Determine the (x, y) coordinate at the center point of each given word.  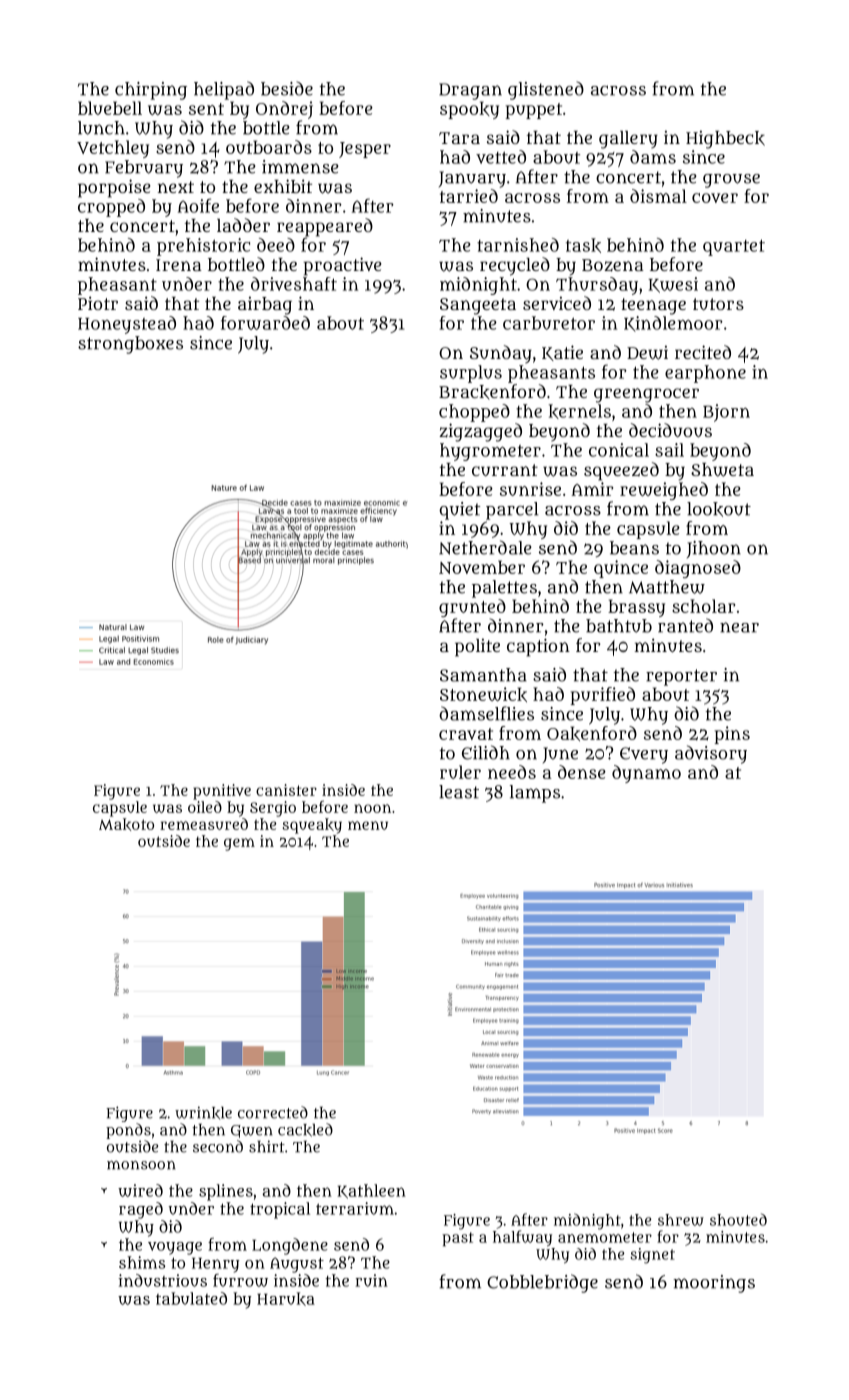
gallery (628, 140)
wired (140, 1190)
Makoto (126, 824)
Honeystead (127, 325)
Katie (562, 353)
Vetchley (113, 149)
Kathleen (371, 1191)
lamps (535, 794)
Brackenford (492, 392)
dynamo (646, 774)
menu (368, 825)
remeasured (204, 824)
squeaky (312, 826)
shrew (681, 1220)
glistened (546, 90)
